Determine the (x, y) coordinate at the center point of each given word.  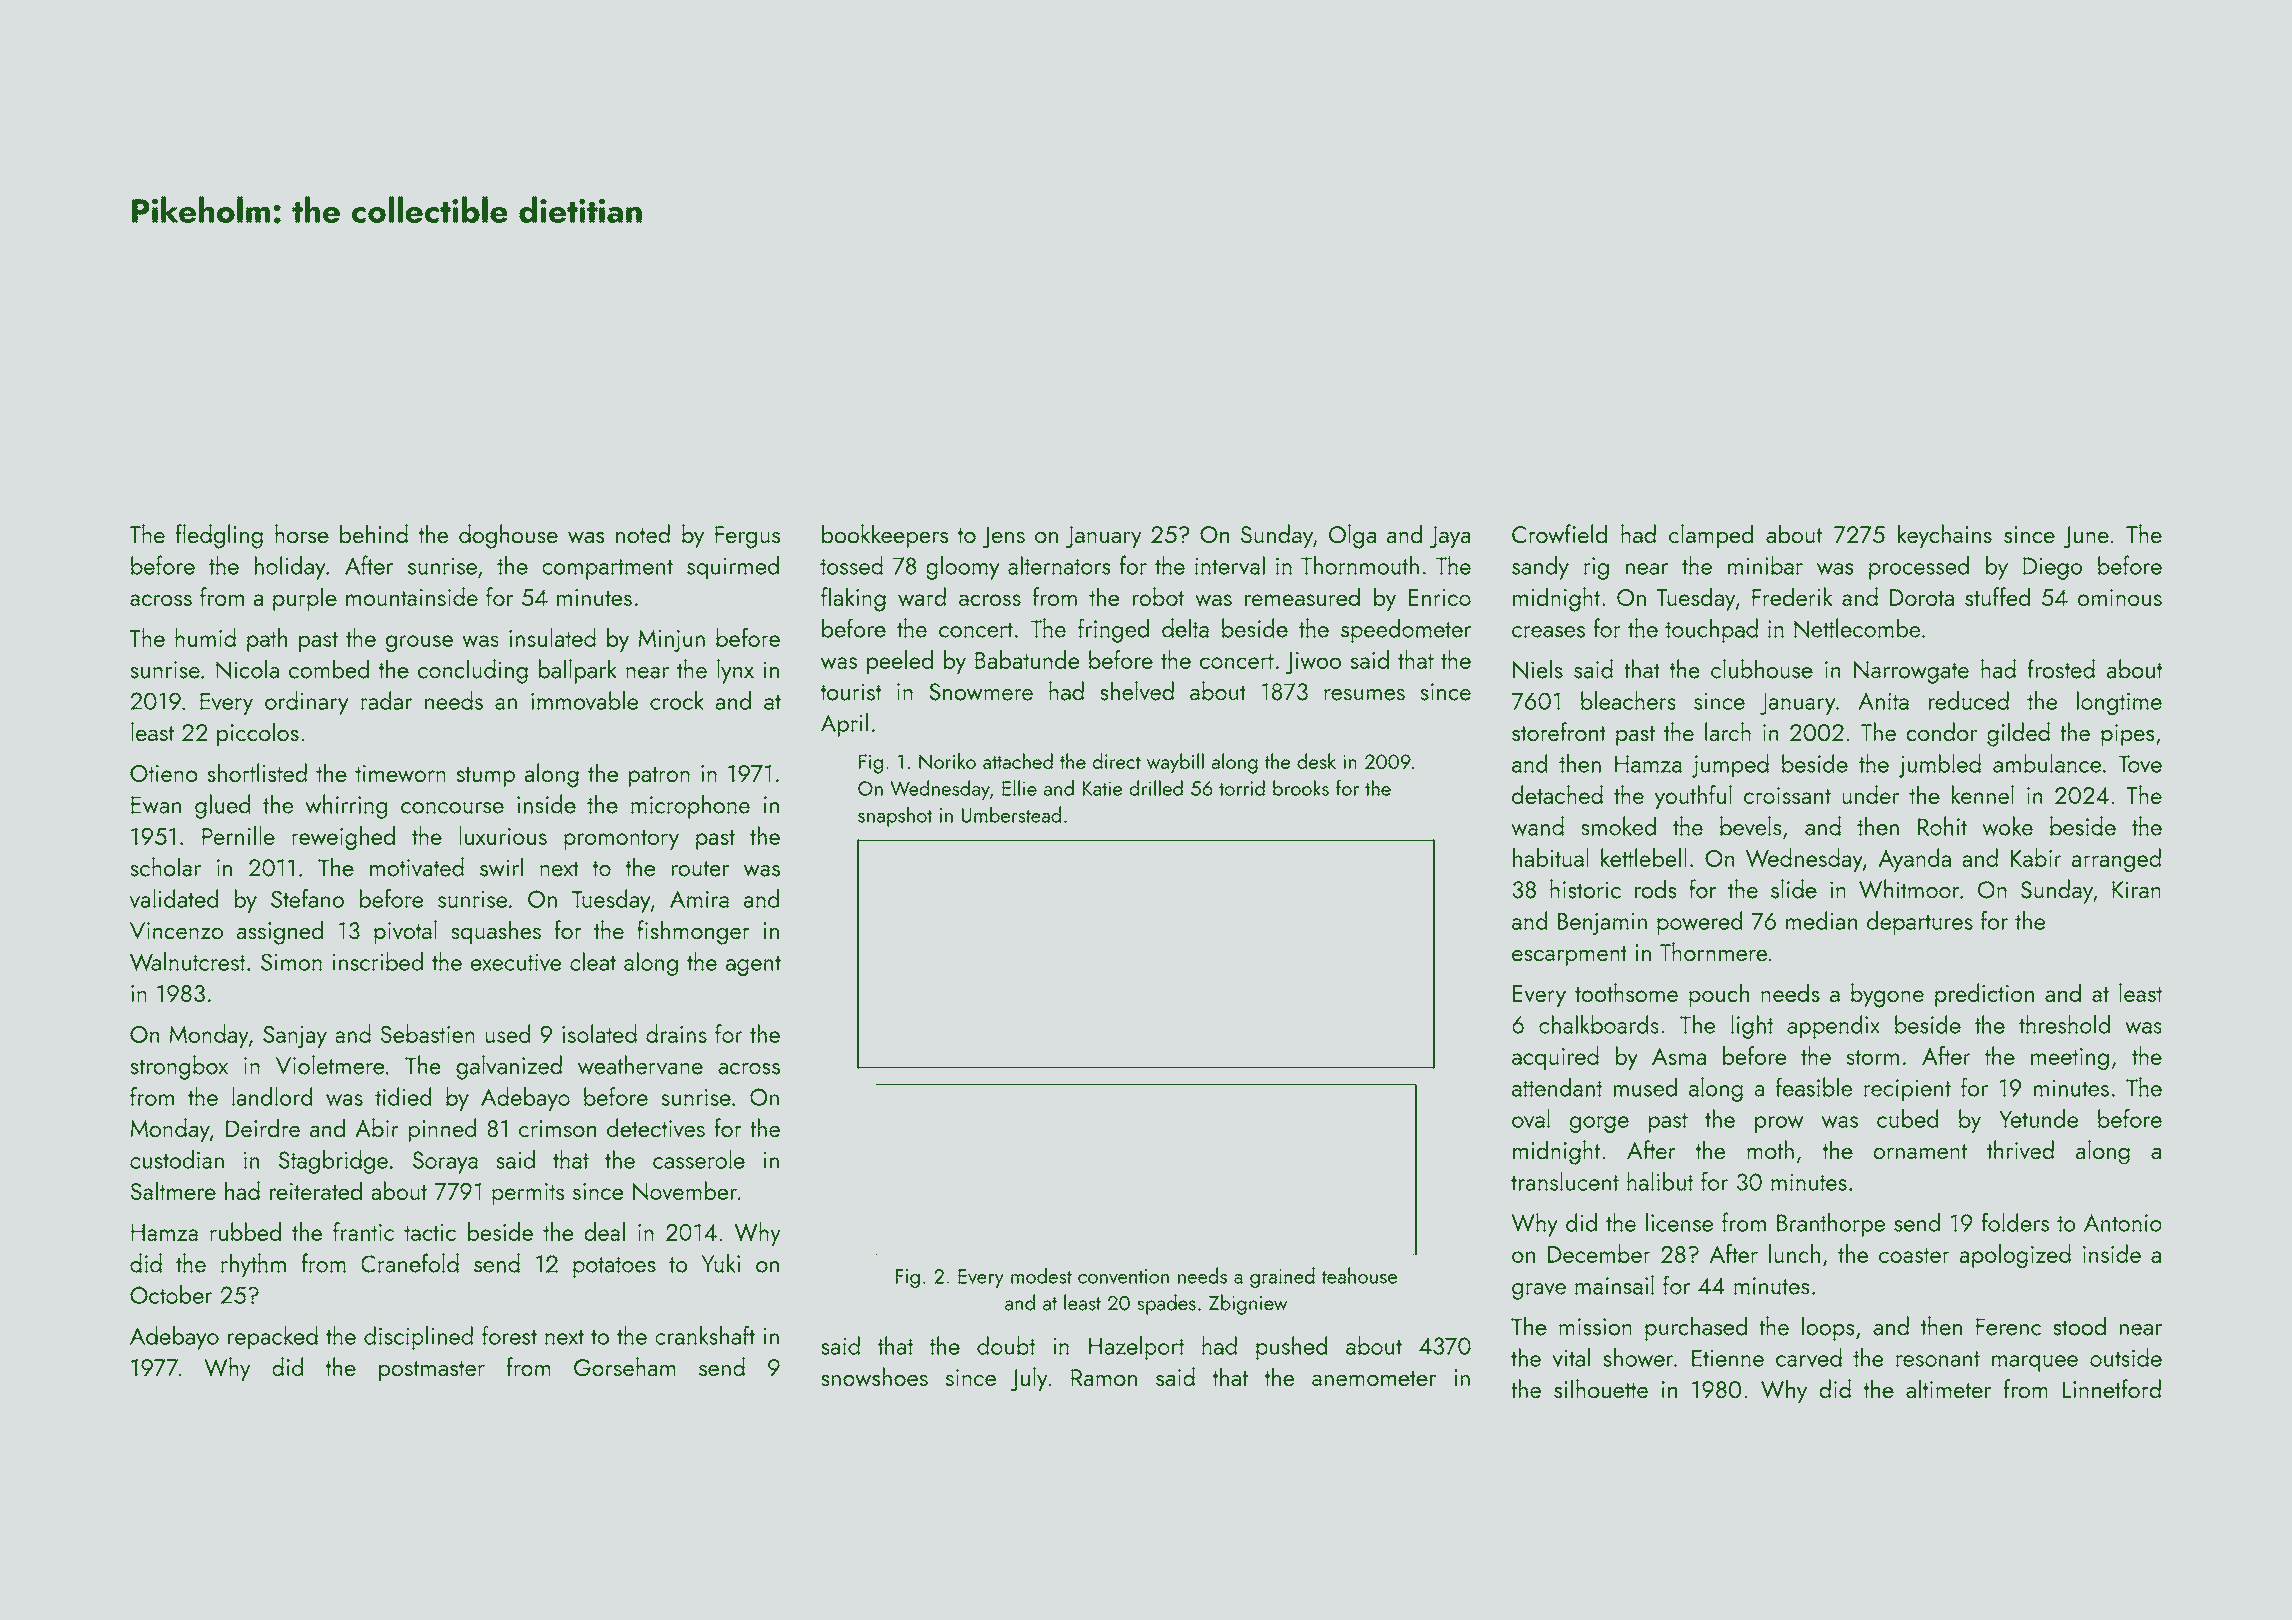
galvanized (509, 1067)
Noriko (947, 761)
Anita (1883, 701)
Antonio (2123, 1223)
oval (1531, 1118)
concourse (452, 808)
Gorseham (625, 1366)
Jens (1004, 537)
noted (643, 533)
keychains (1945, 536)
